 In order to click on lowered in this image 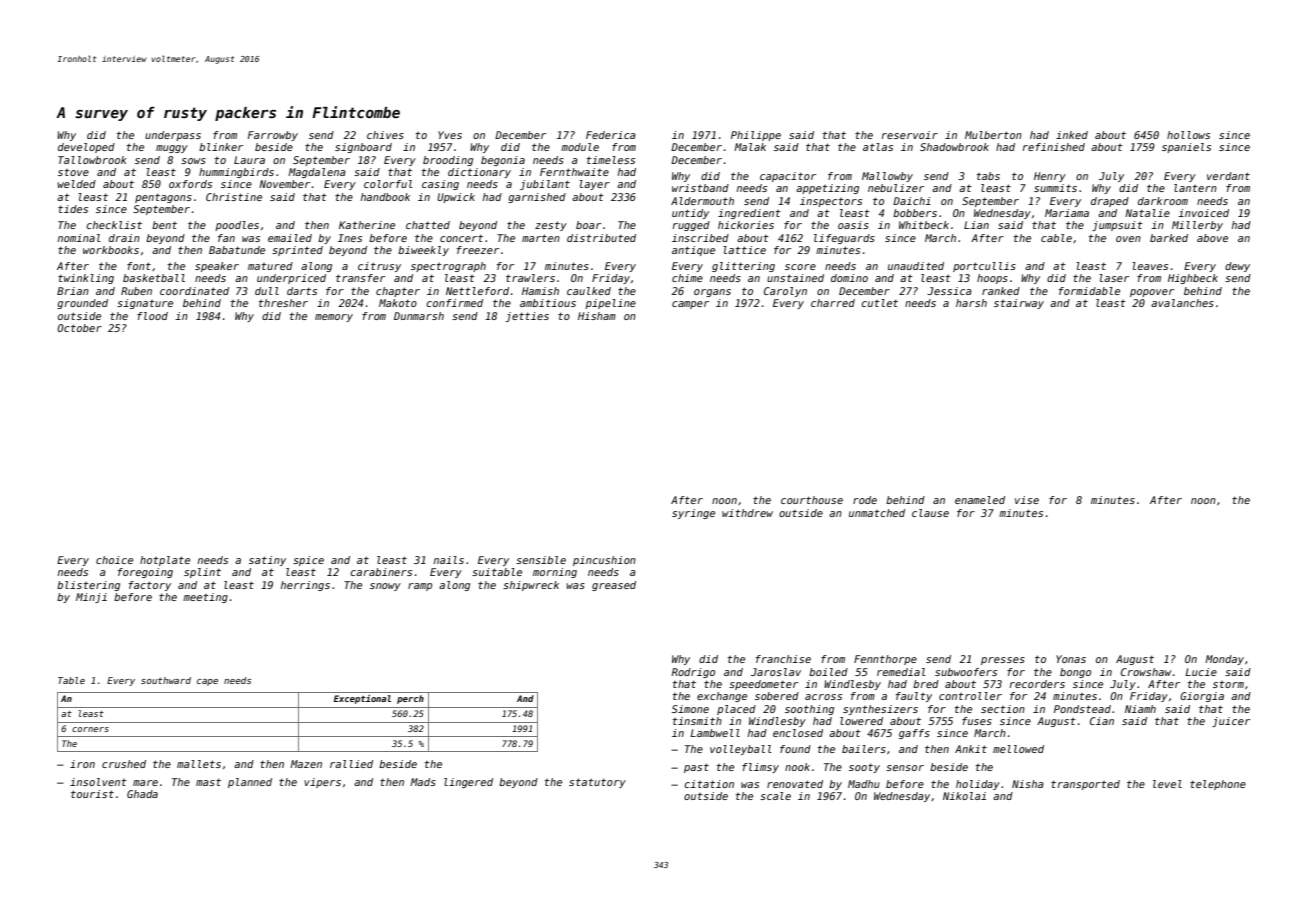, I will do `click(861, 721)`.
